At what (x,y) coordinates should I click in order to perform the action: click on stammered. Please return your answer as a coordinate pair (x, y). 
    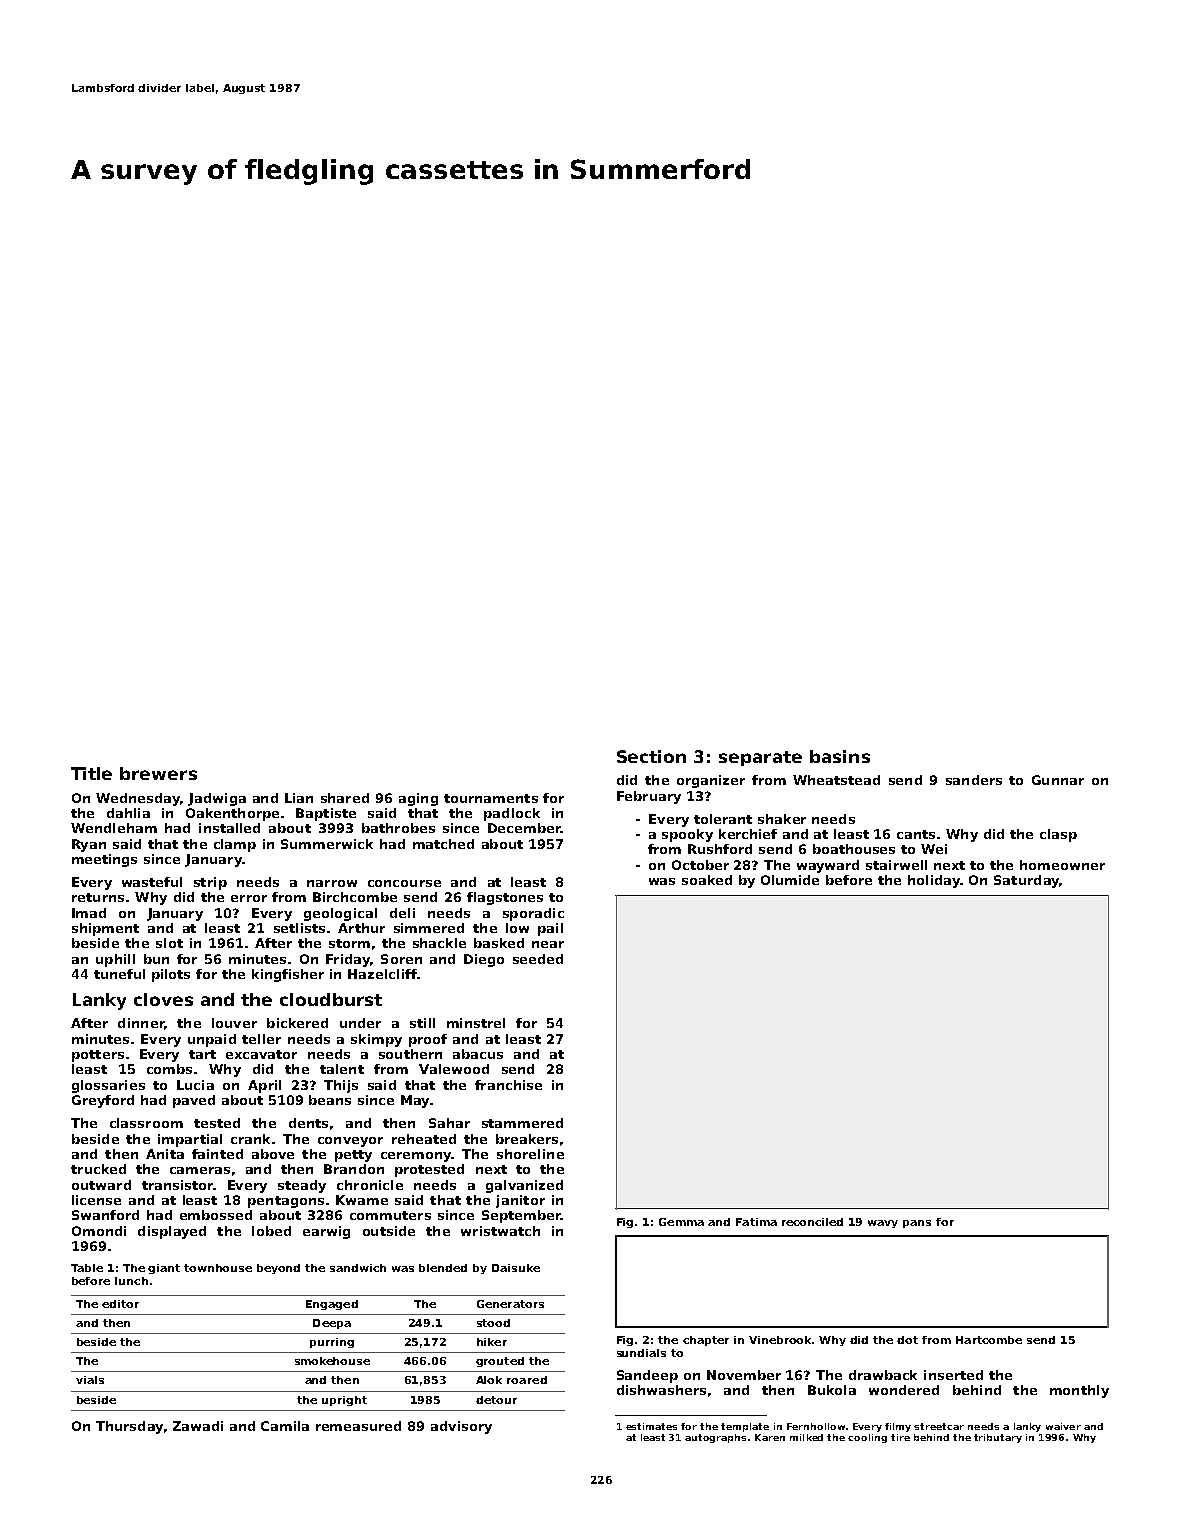
    Looking at the image, I should click on (522, 1123).
